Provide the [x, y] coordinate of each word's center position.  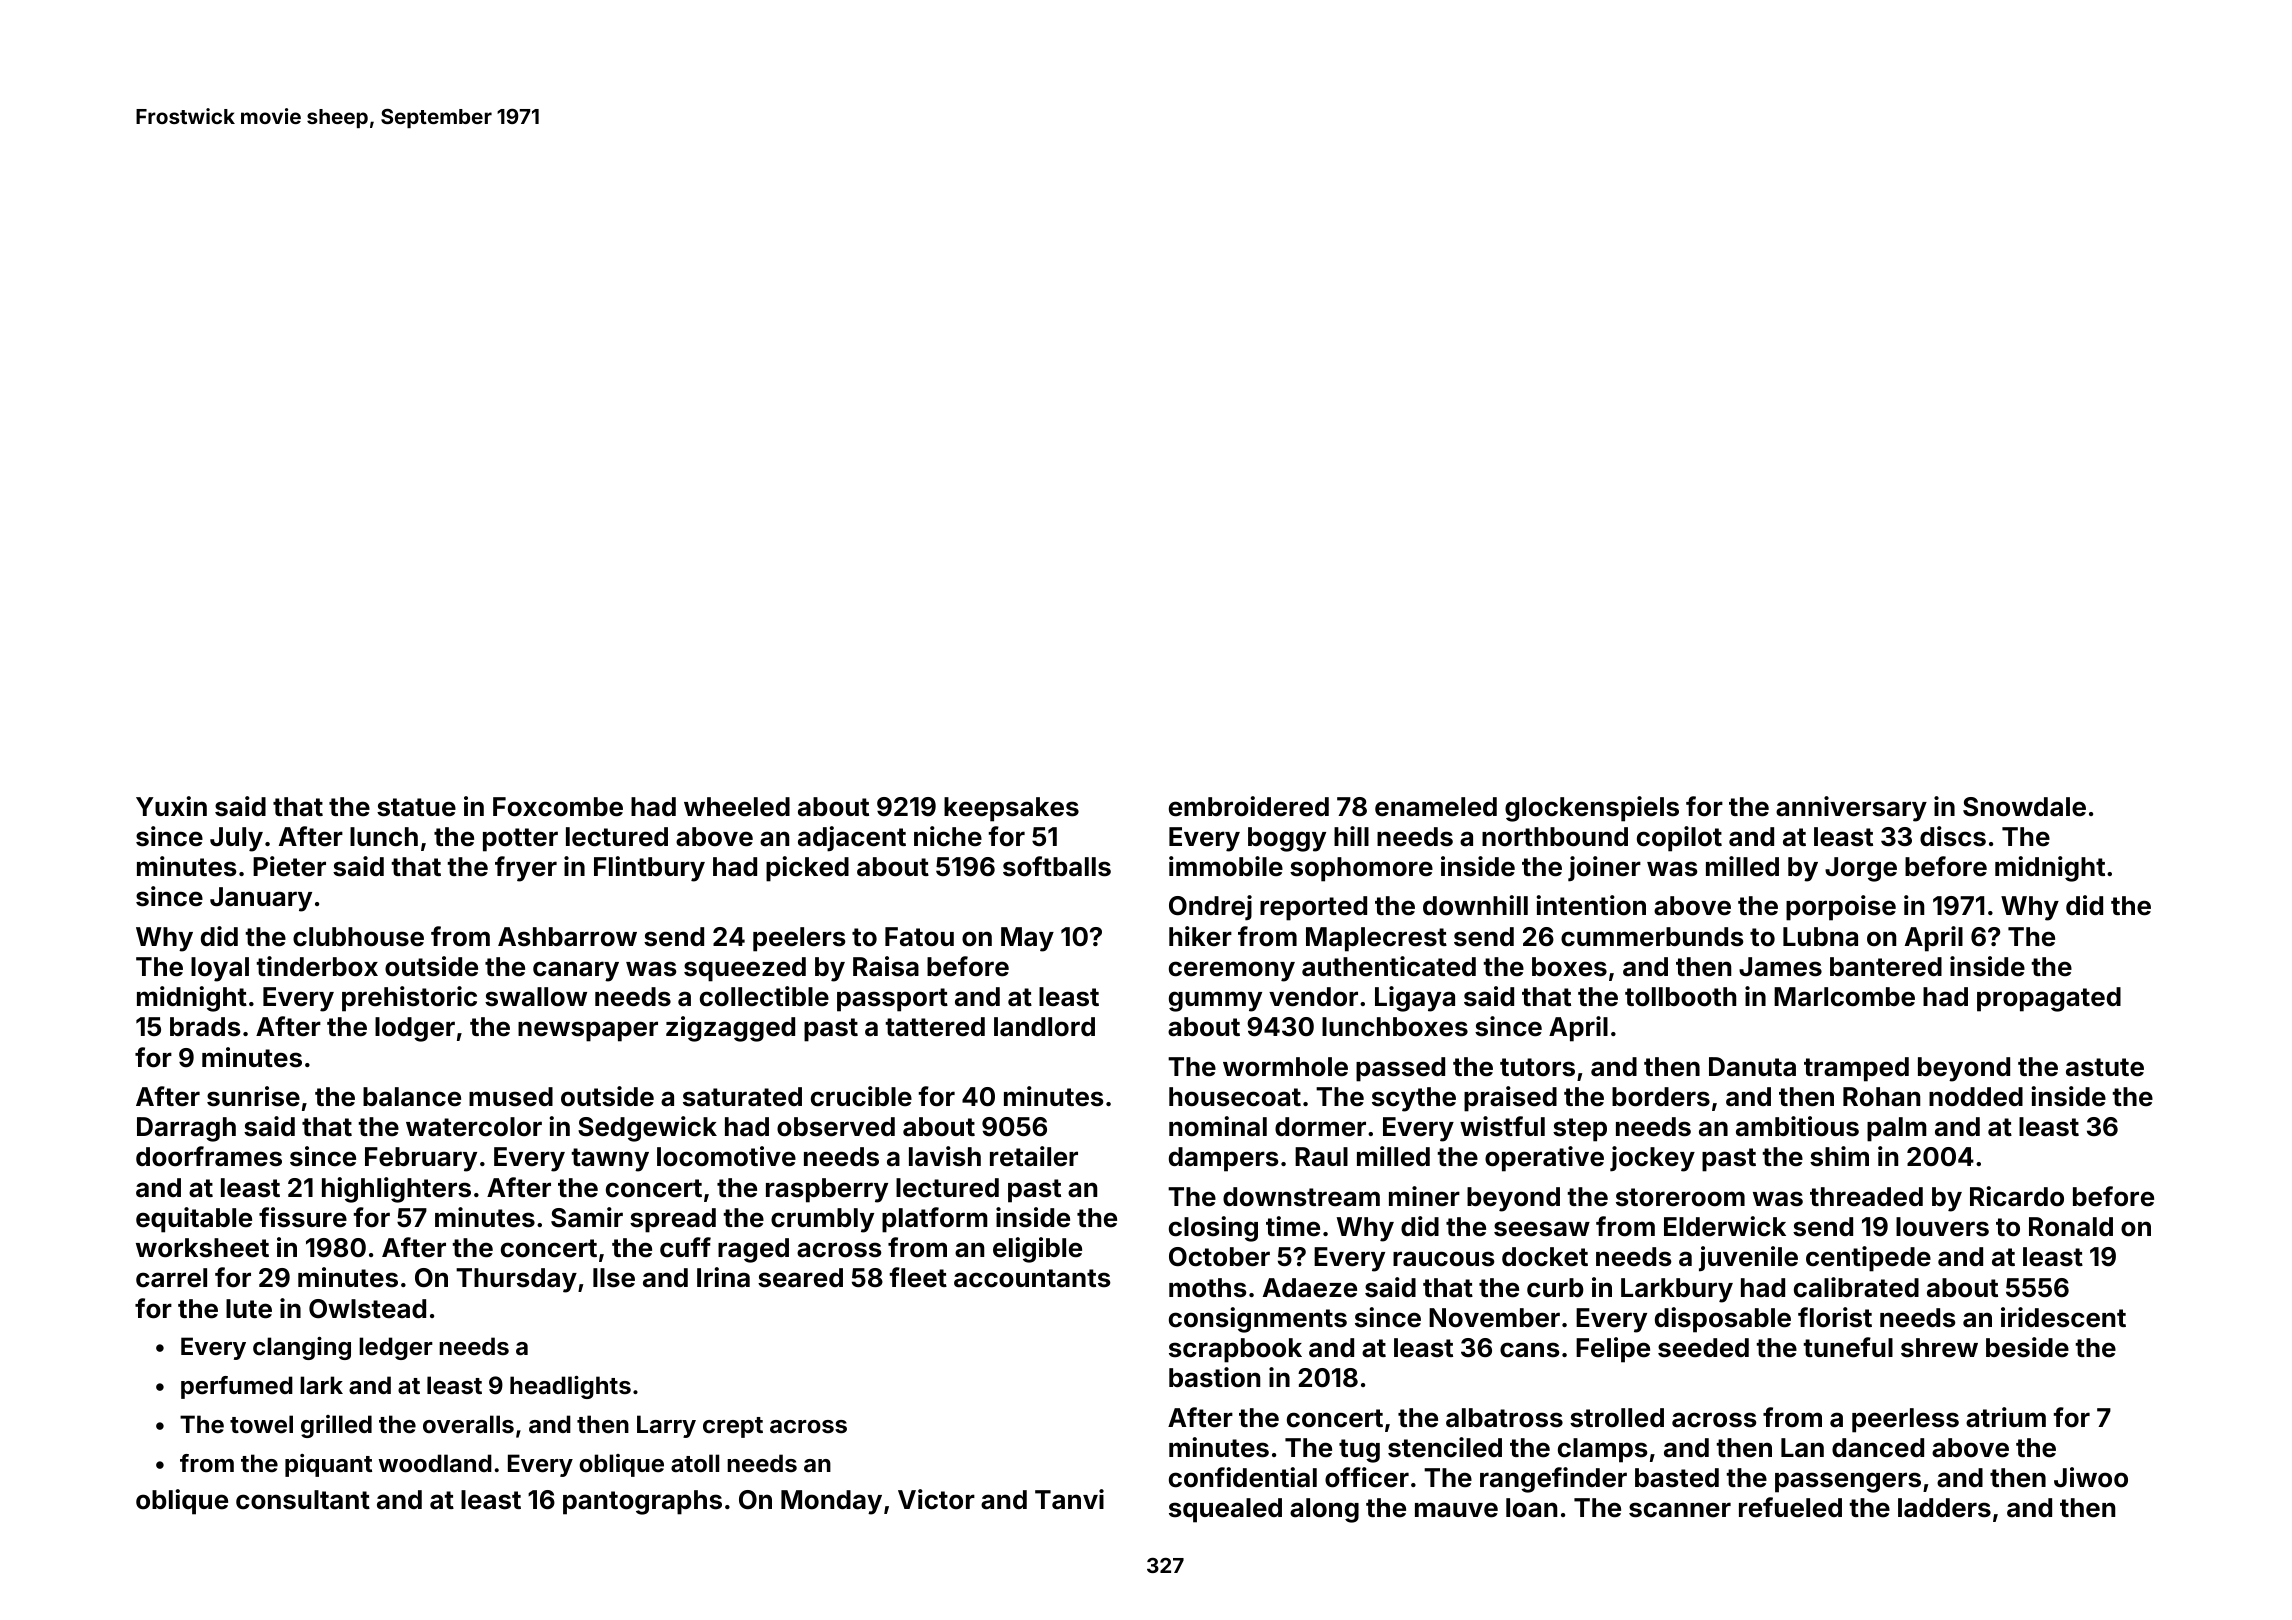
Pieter [289, 866]
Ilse [614, 1278]
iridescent [2063, 1317]
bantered [1886, 967]
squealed [1225, 1510]
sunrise [253, 1096]
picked [807, 869]
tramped [1856, 1069]
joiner [1604, 869]
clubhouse [358, 937]
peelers [799, 939]
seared [800, 1278]
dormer [1320, 1127]
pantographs [642, 1502]
